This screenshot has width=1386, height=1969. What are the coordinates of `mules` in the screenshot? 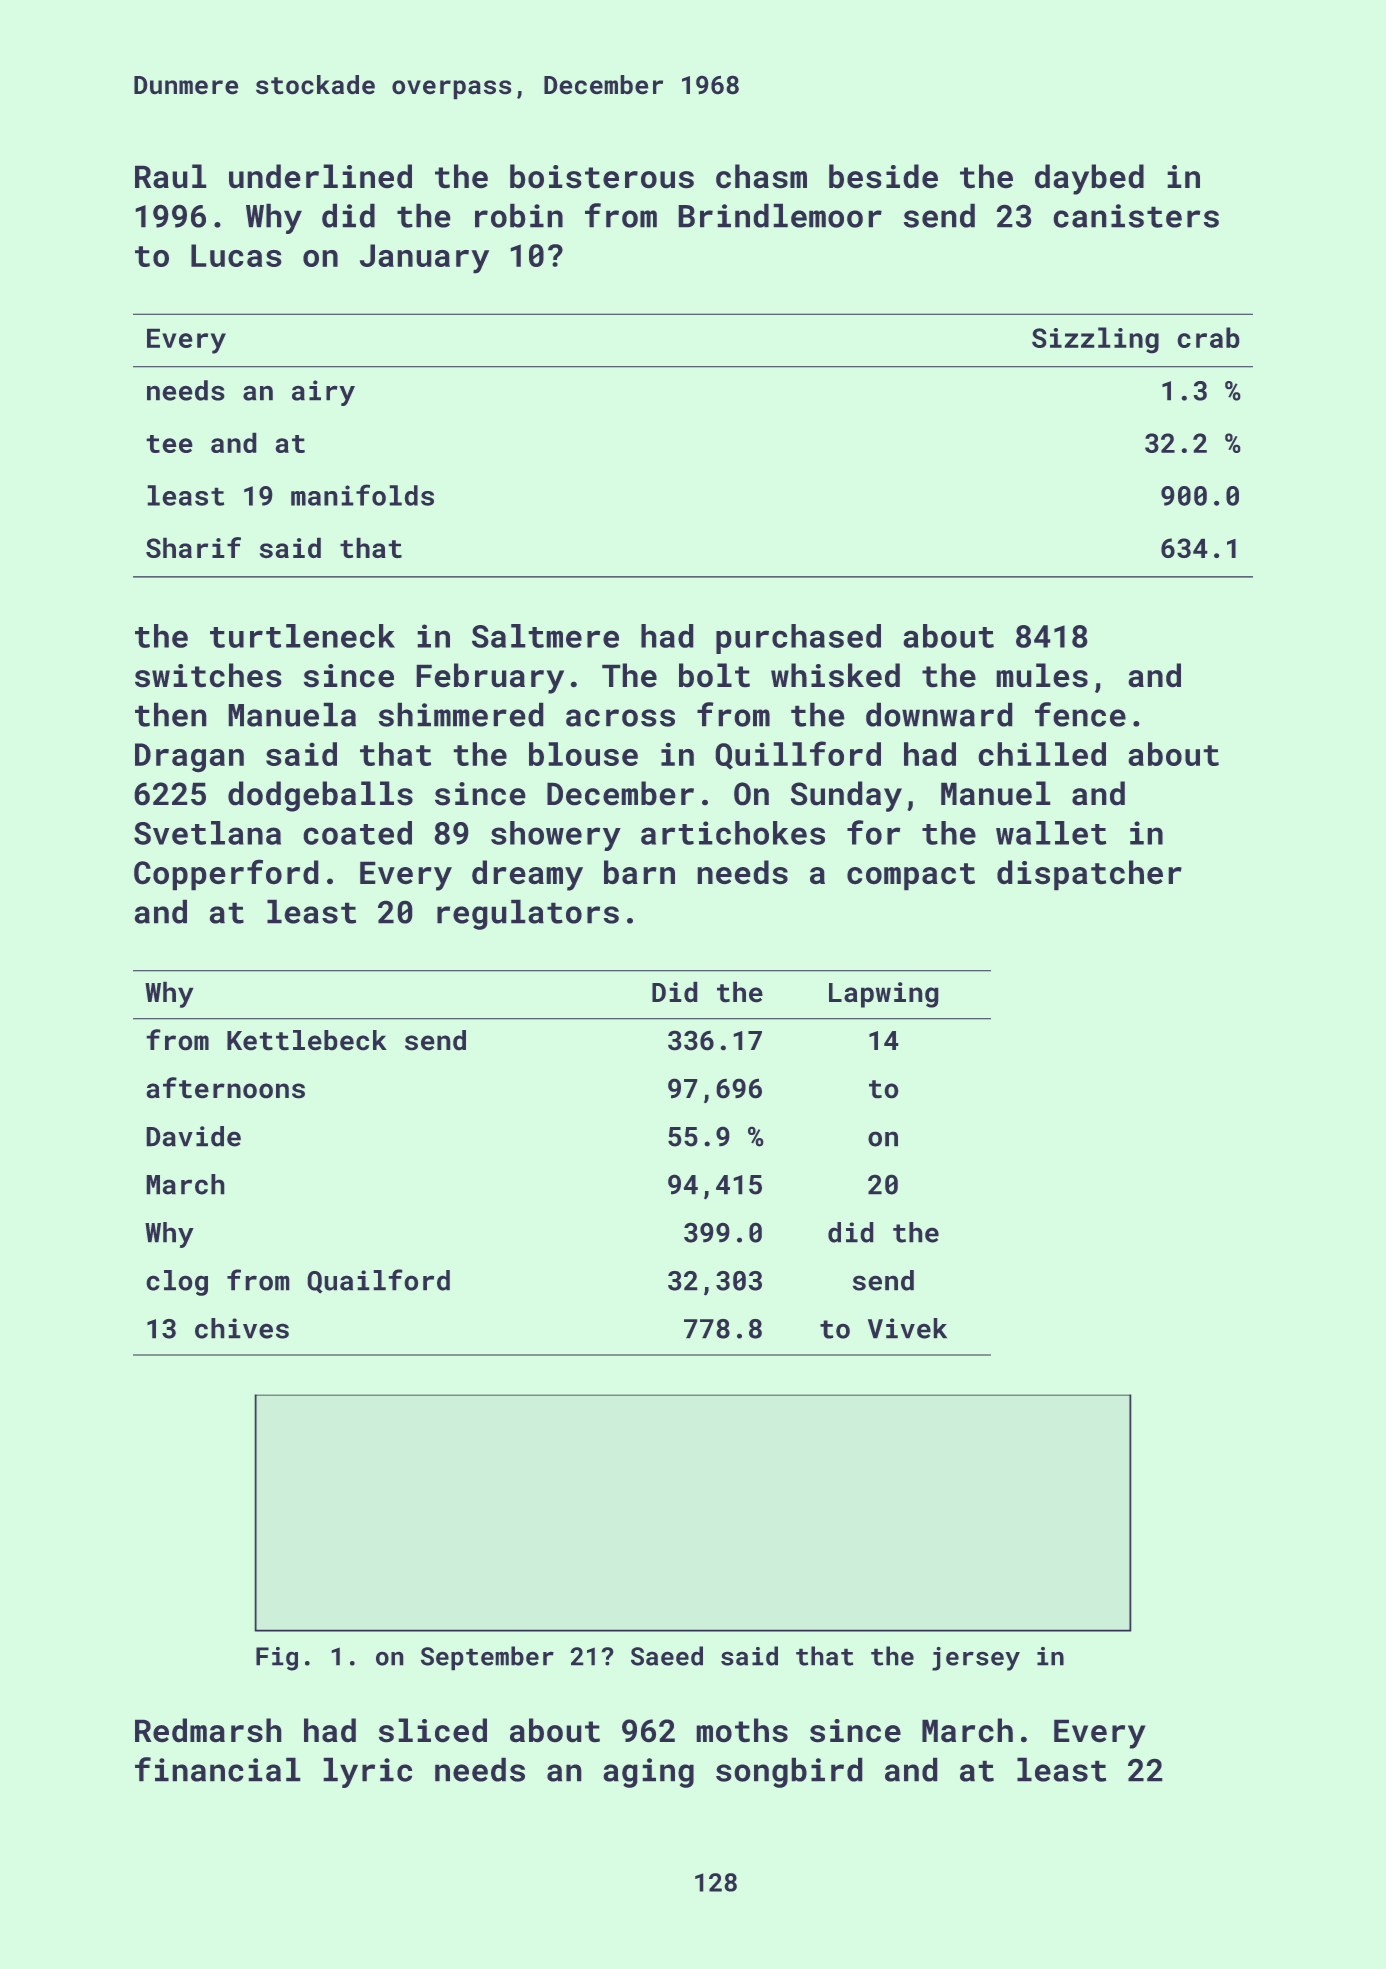 It's located at (1042, 675).
